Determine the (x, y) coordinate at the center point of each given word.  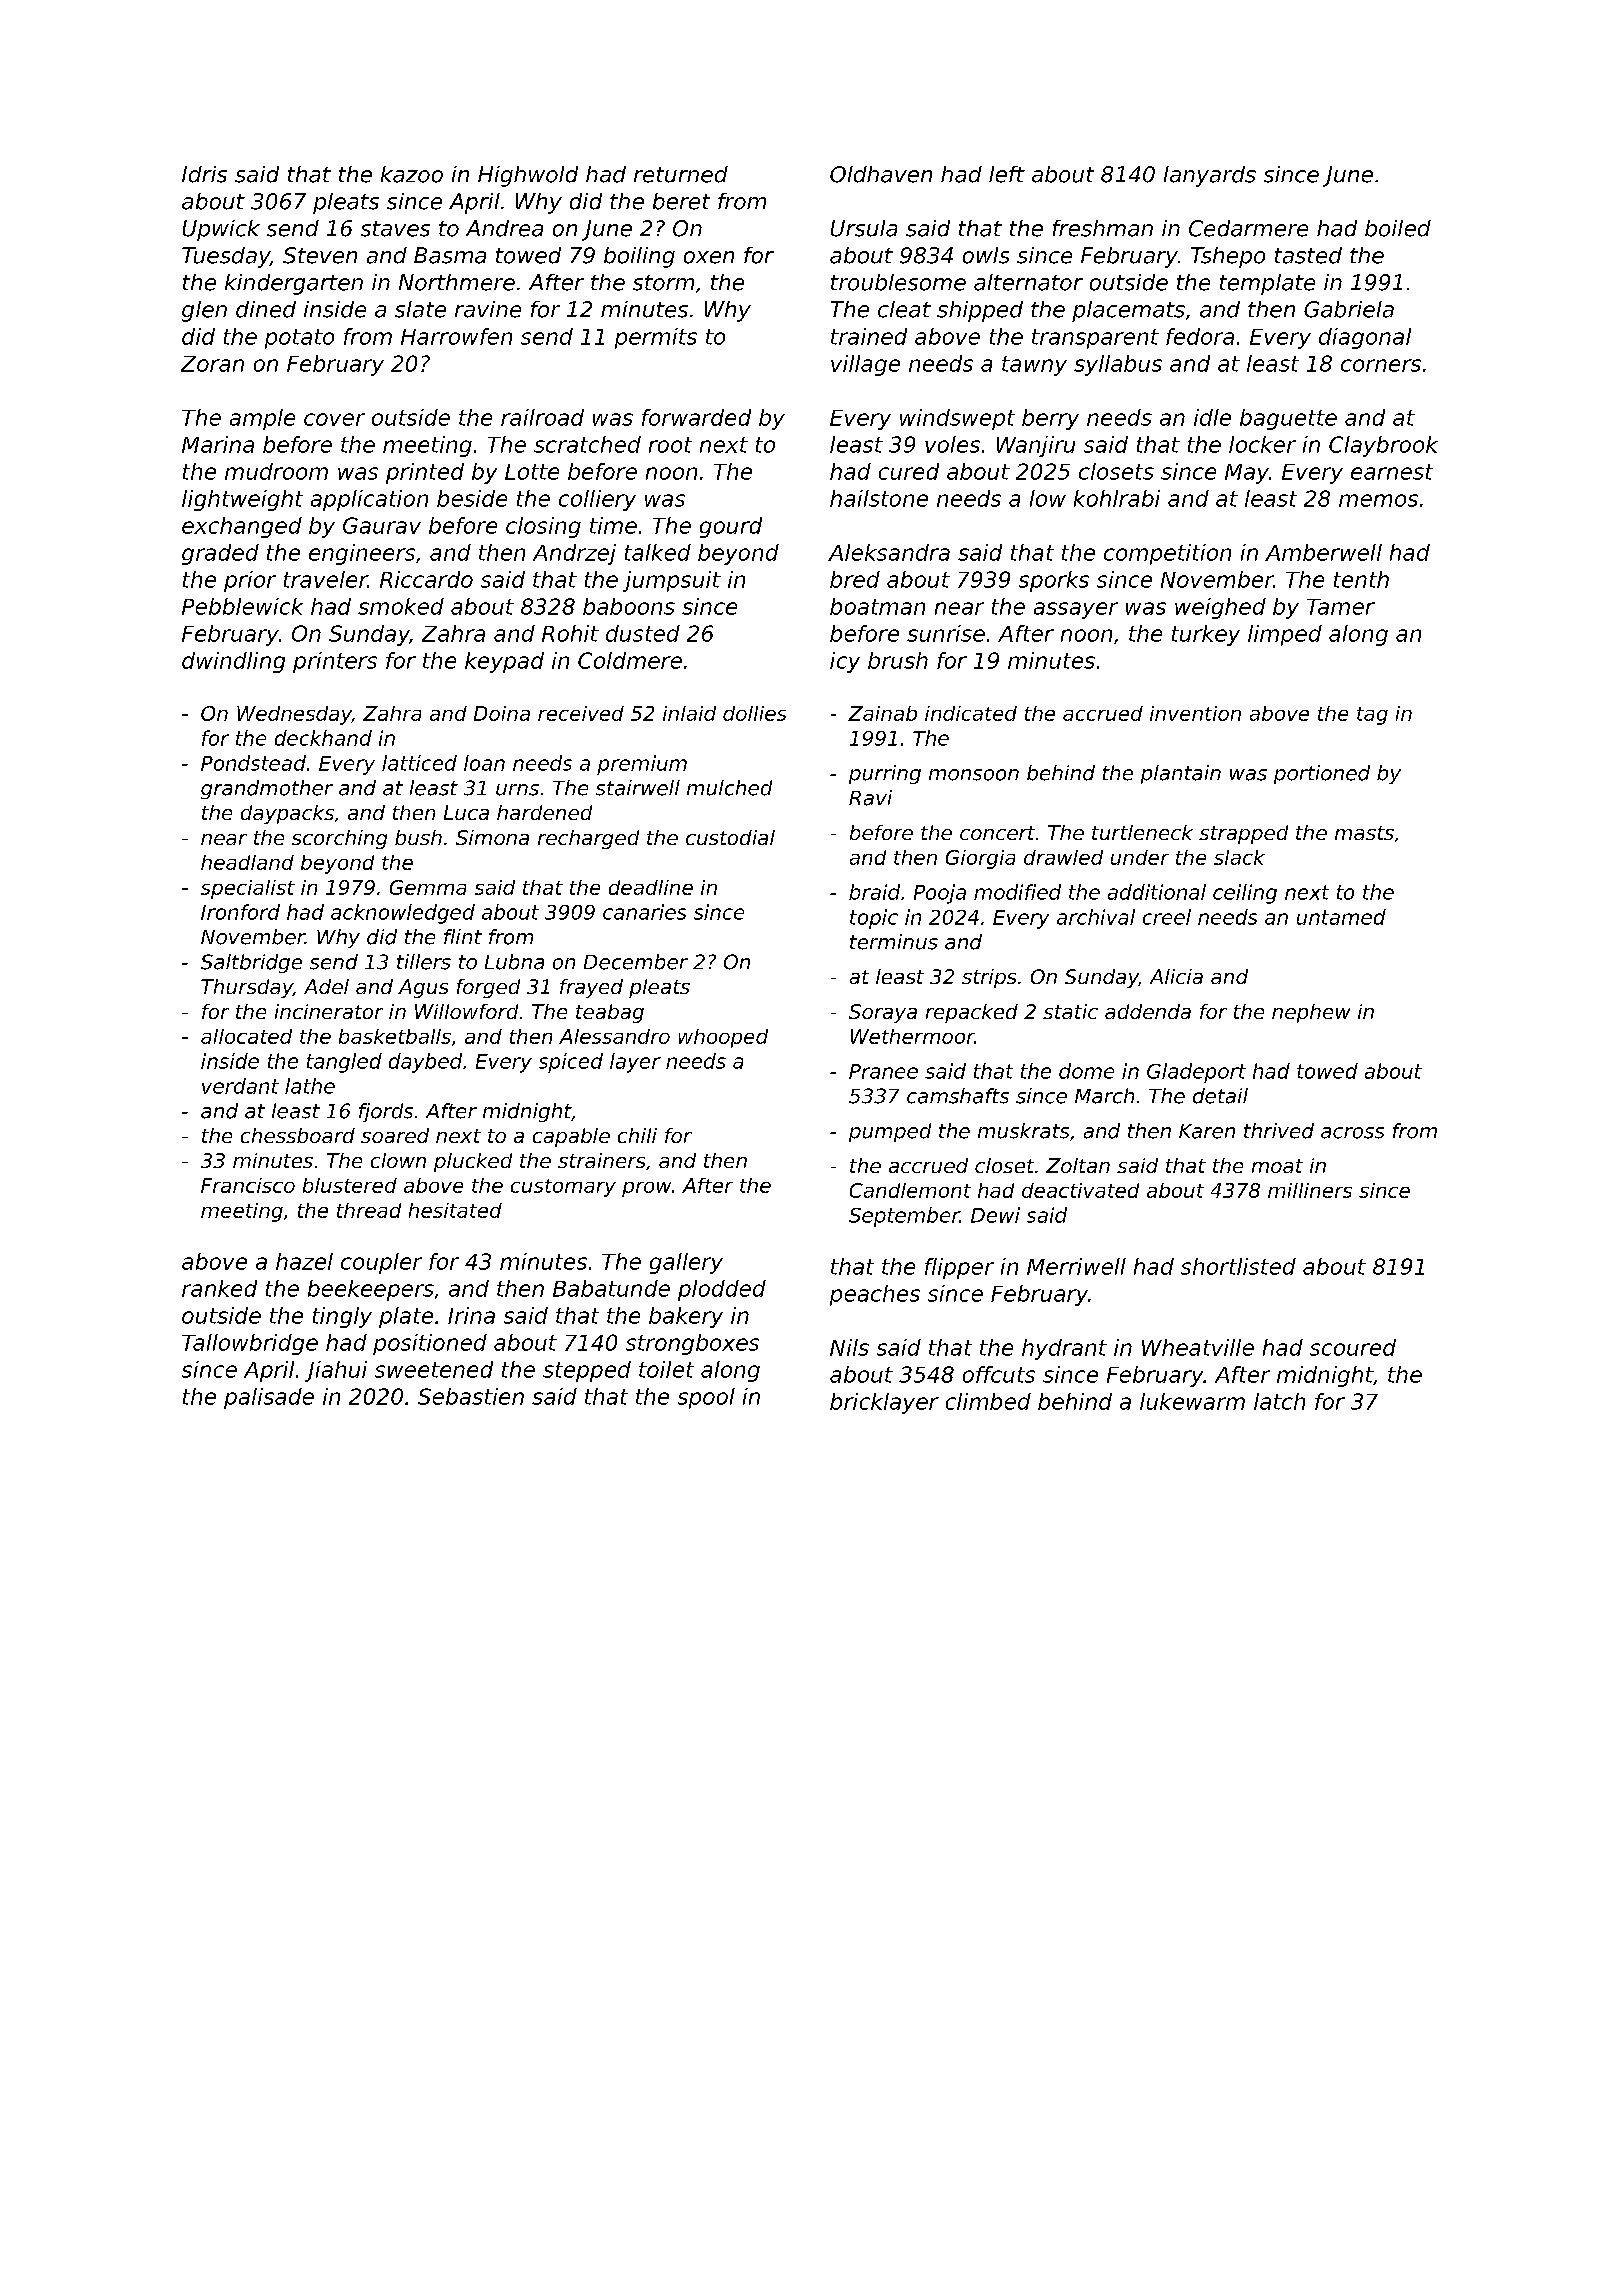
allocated (246, 1036)
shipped (980, 311)
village (865, 365)
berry (1050, 419)
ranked (219, 1288)
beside (472, 498)
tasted (1308, 255)
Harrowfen (456, 336)
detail (1220, 1096)
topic (874, 919)
